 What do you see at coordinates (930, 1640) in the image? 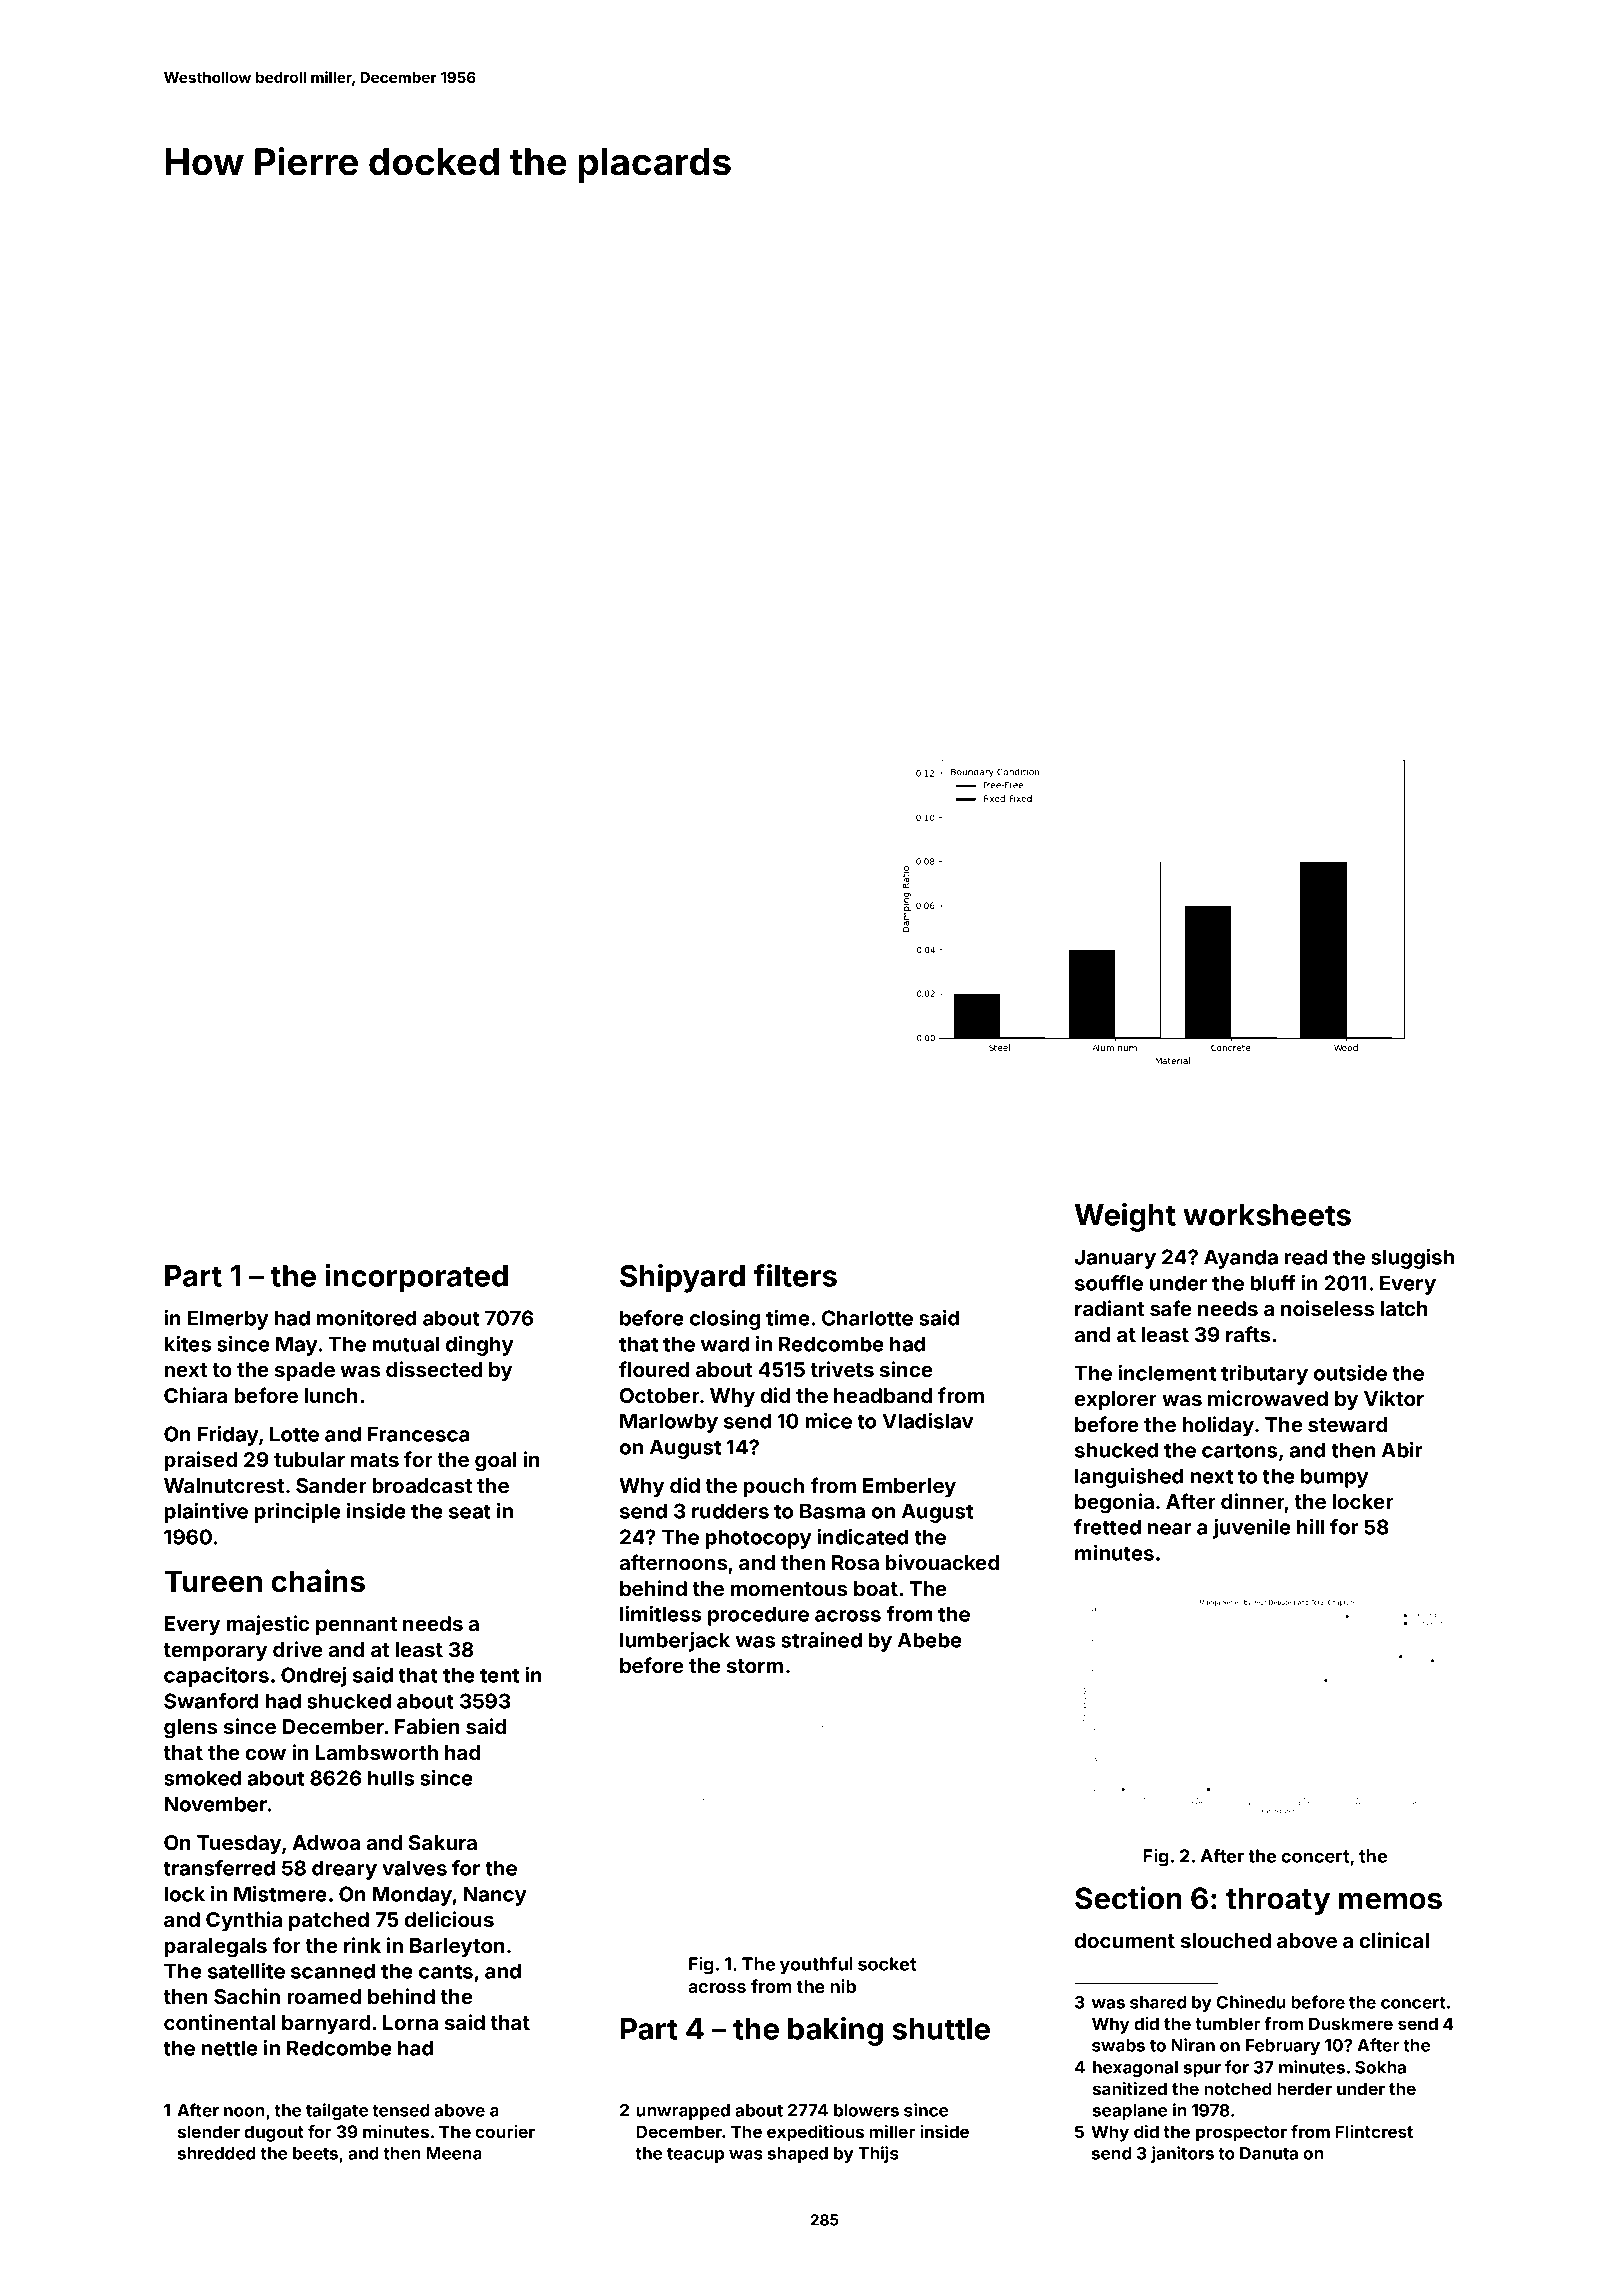
I see `Abebe` at bounding box center [930, 1640].
